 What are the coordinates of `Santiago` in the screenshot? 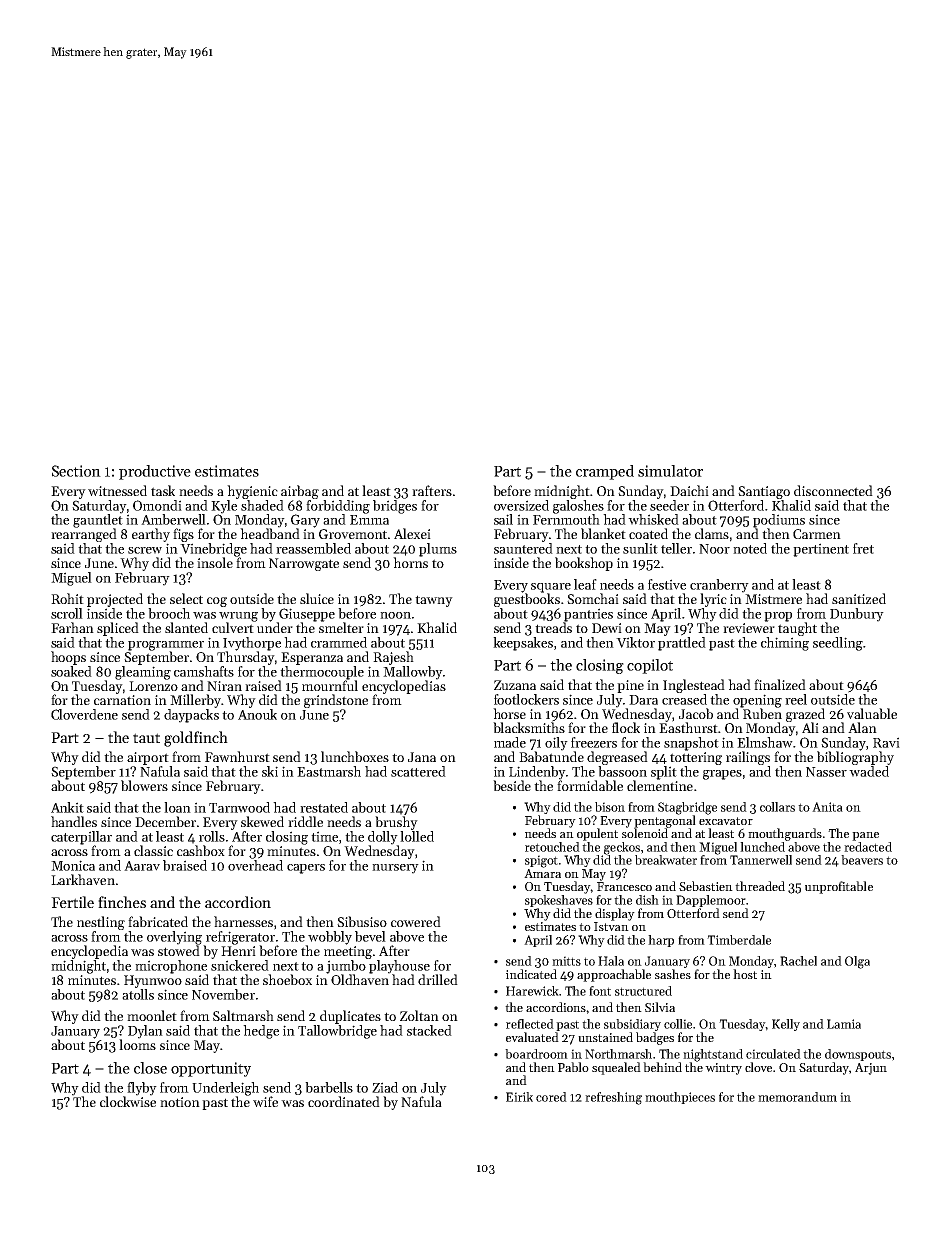 It's located at (764, 492).
